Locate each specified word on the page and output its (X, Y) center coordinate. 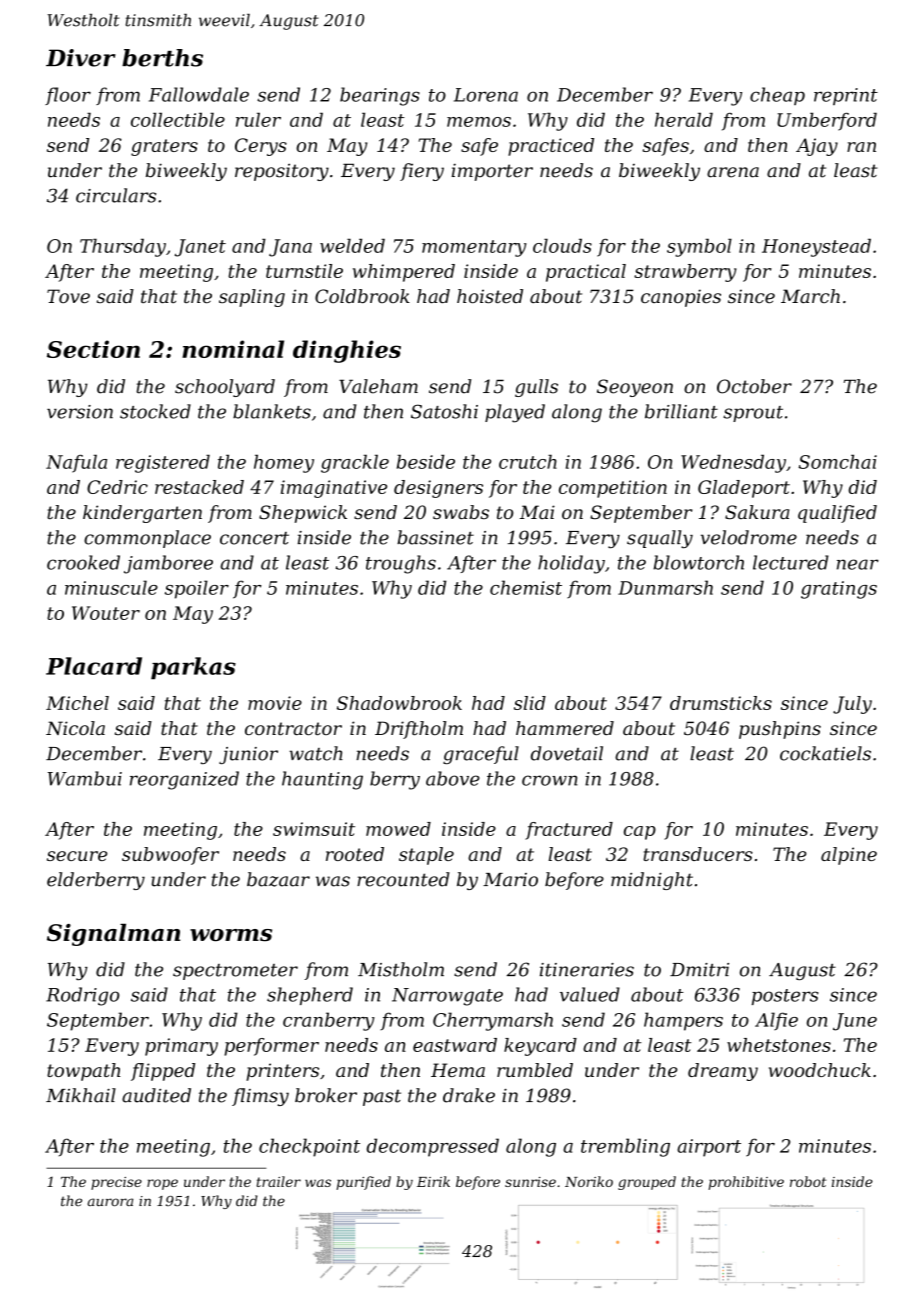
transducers (698, 854)
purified (363, 1183)
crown (550, 780)
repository (282, 172)
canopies (681, 298)
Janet (200, 248)
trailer (279, 1181)
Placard (94, 666)
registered (163, 464)
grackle (355, 464)
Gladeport (744, 489)
